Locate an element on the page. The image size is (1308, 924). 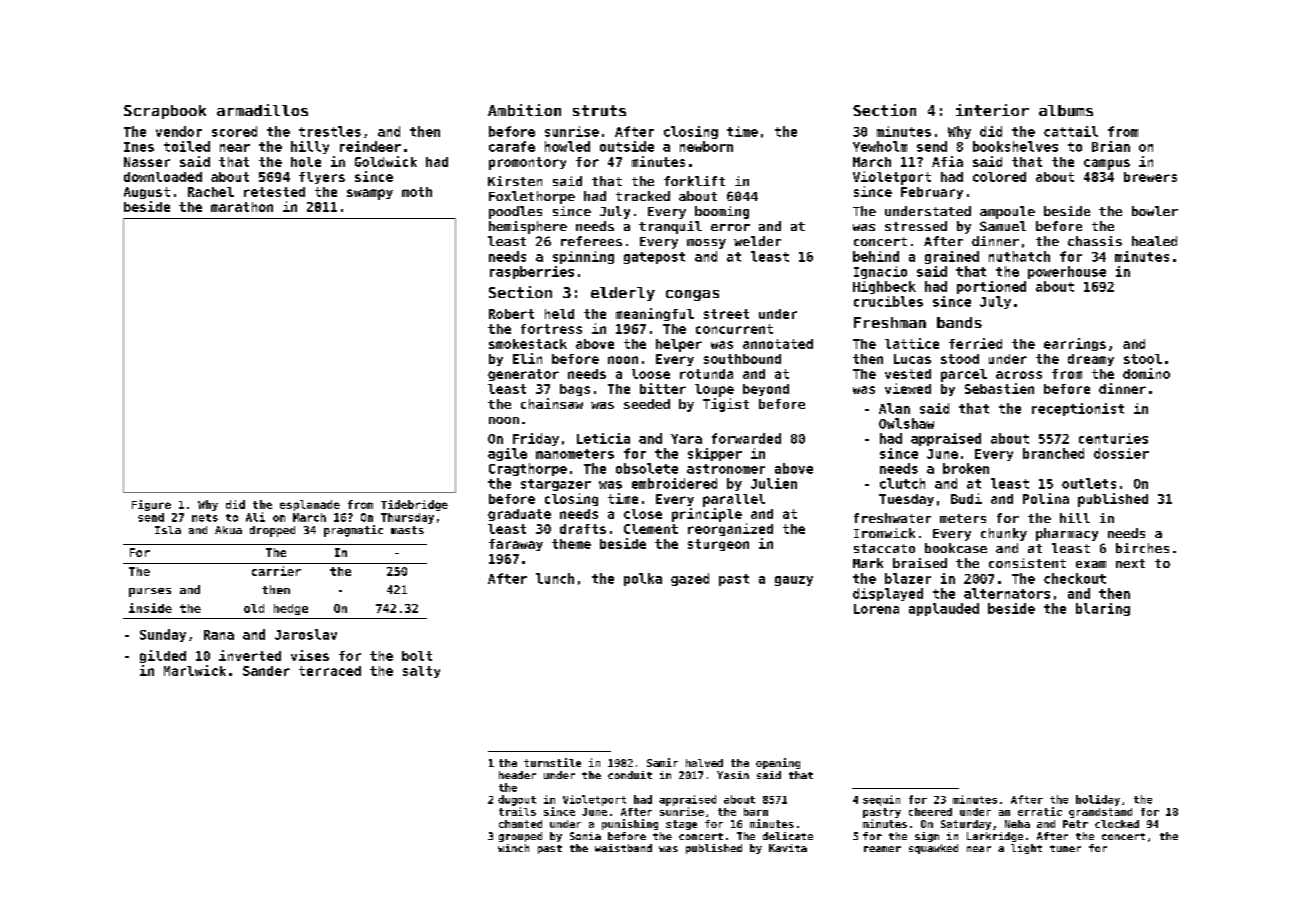
blaring is located at coordinates (1103, 609).
